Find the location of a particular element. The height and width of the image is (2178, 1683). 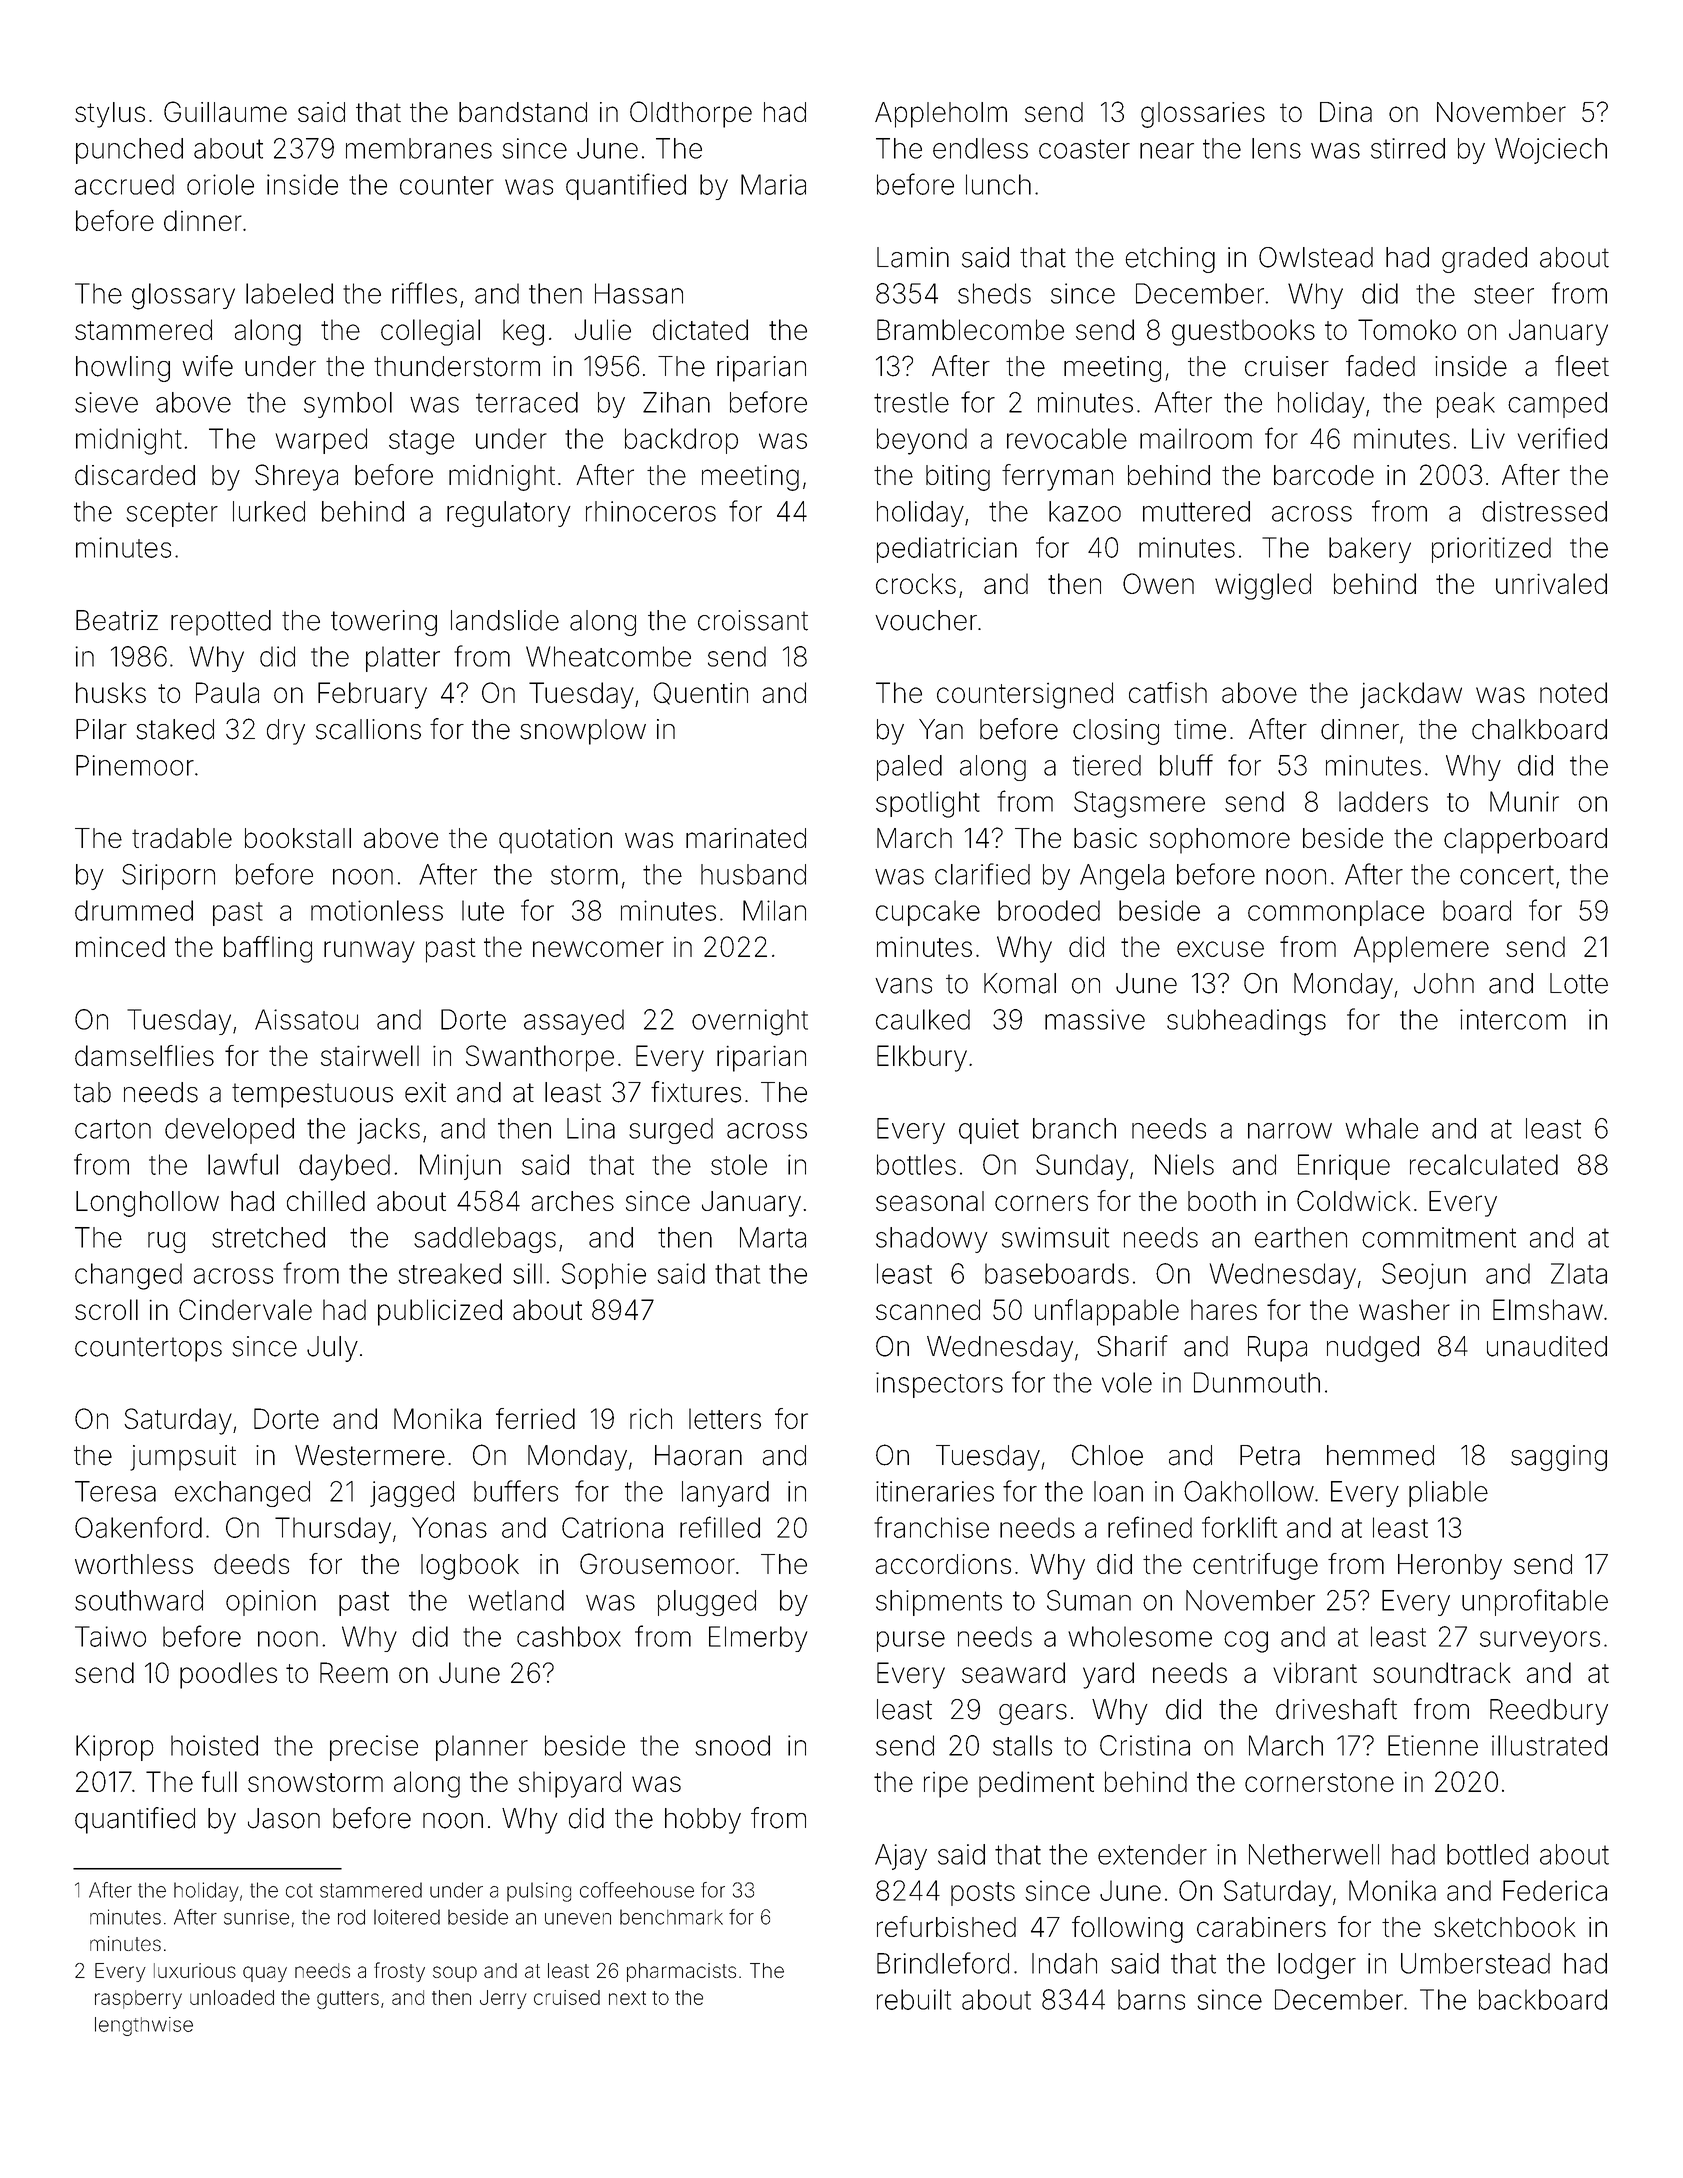

drummed is located at coordinates (134, 910).
